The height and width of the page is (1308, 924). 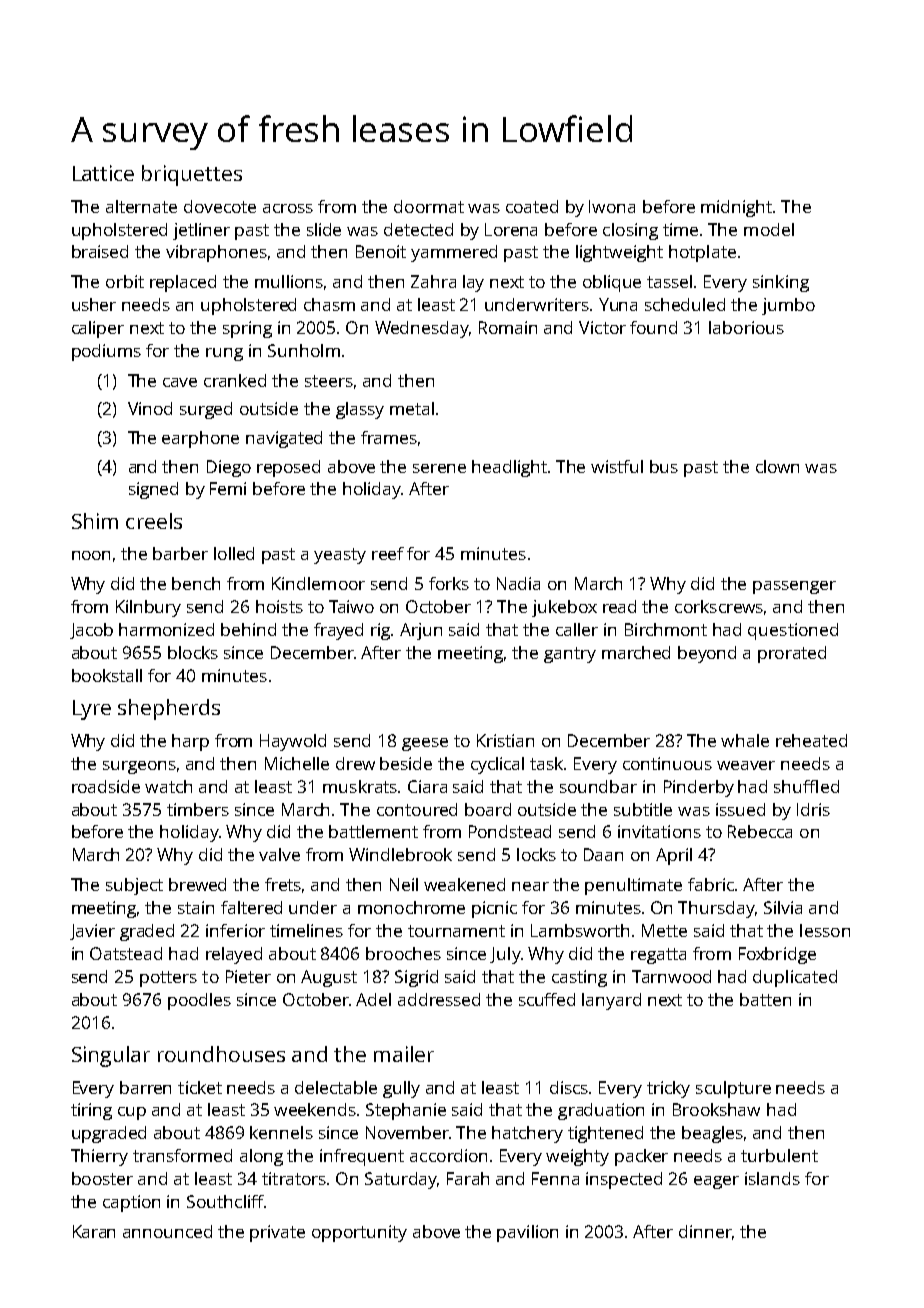 I want to click on spring, so click(x=247, y=329).
